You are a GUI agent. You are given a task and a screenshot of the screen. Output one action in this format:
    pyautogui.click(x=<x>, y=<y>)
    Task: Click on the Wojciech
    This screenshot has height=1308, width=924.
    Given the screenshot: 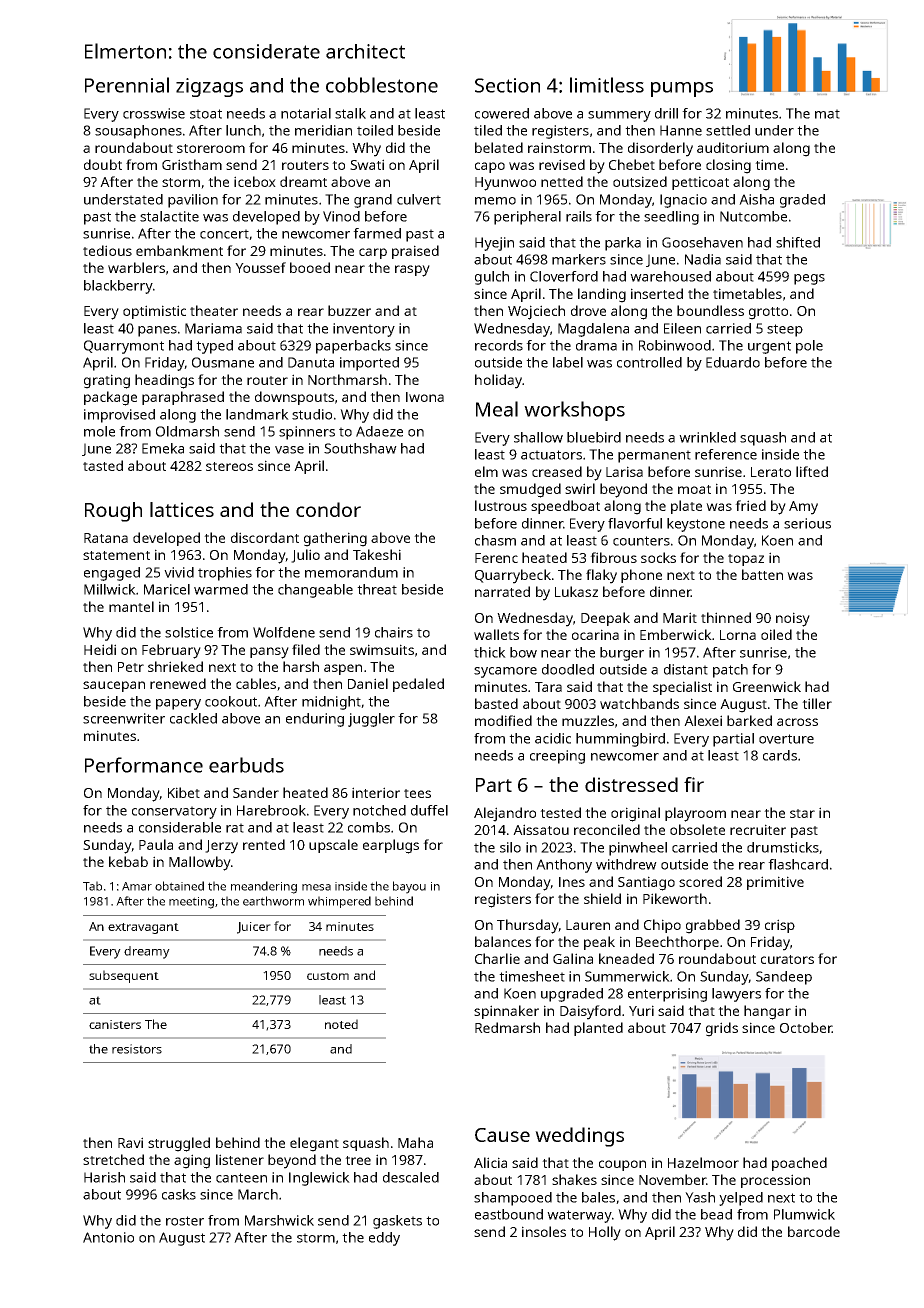 What is the action you would take?
    pyautogui.click(x=536, y=312)
